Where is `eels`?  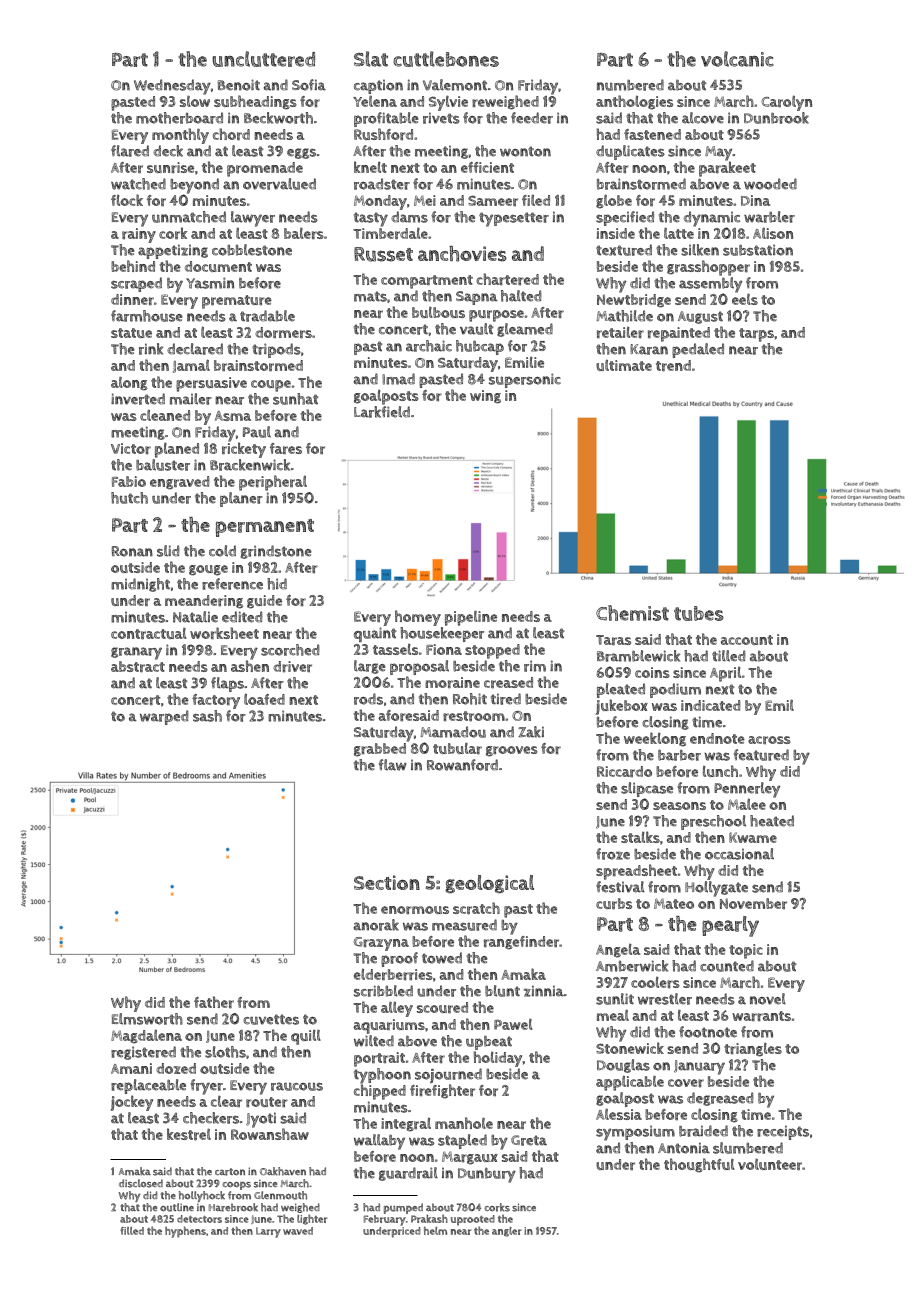 eels is located at coordinates (745, 299).
